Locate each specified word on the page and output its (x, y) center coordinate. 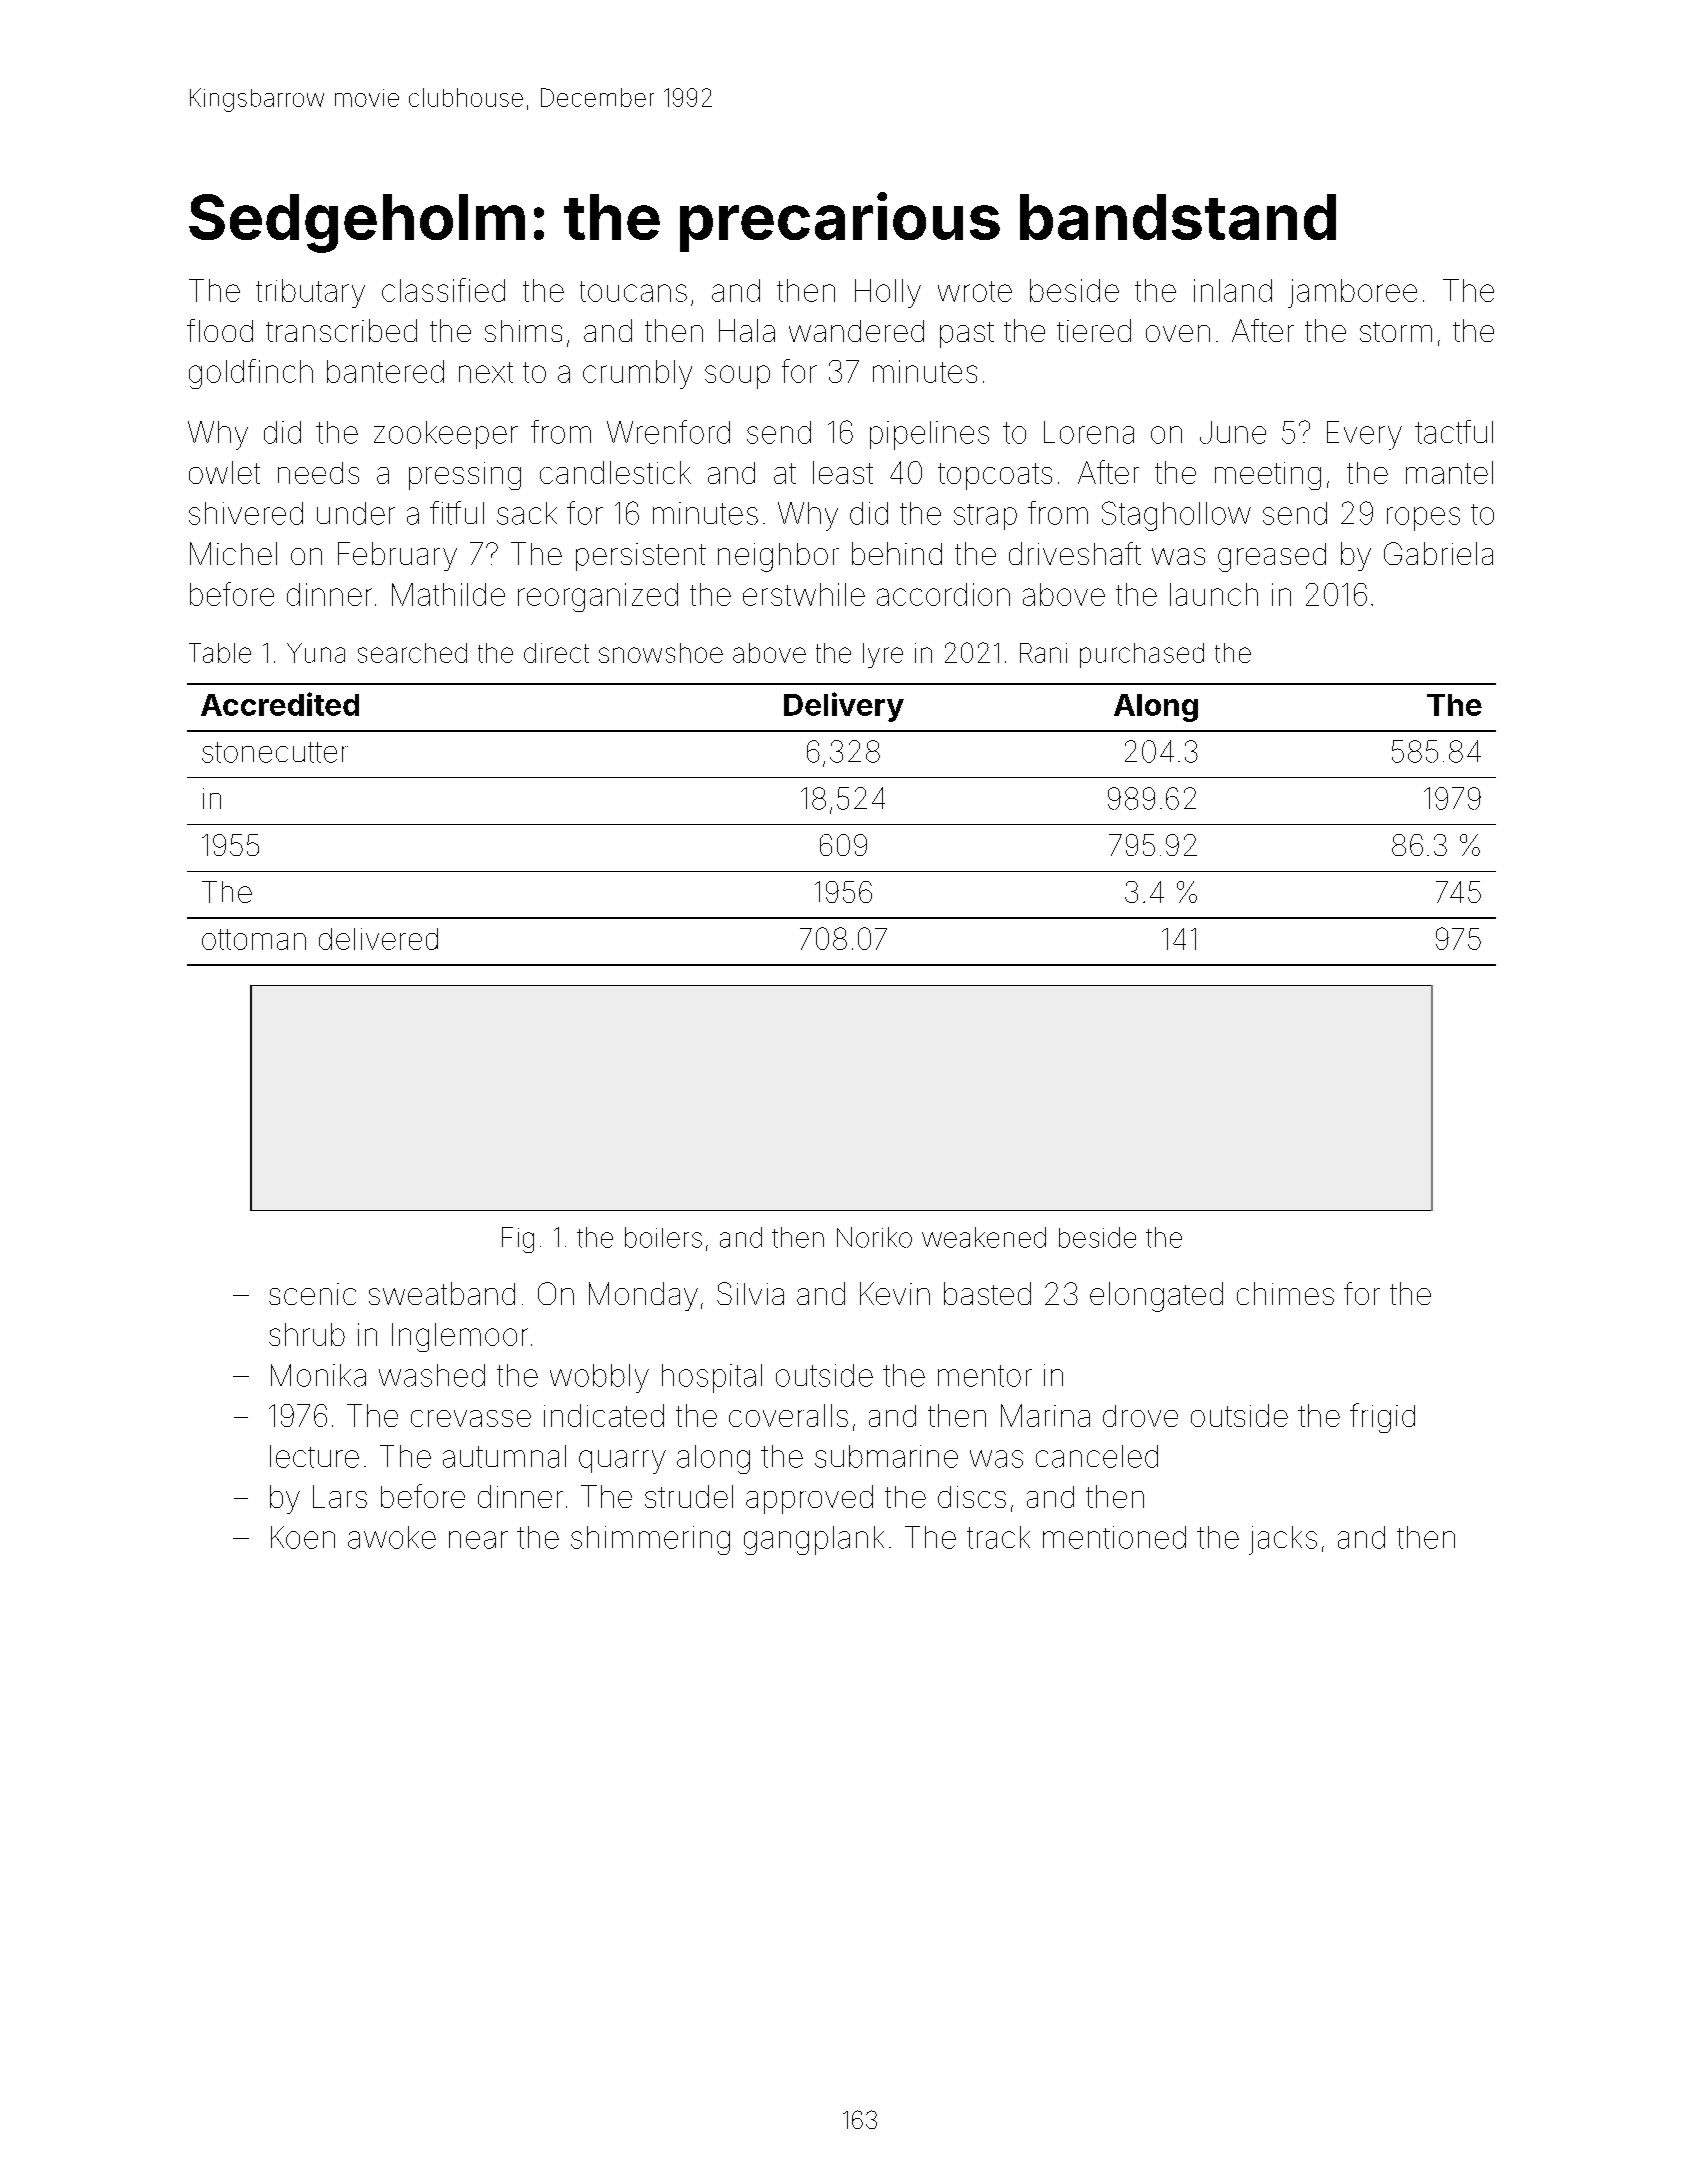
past (967, 335)
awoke (392, 1537)
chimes (1285, 1293)
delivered (378, 939)
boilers (663, 1237)
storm (1396, 332)
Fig (518, 1240)
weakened (984, 1237)
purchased (1142, 655)
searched (412, 653)
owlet (224, 472)
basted (987, 1293)
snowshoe (661, 653)
